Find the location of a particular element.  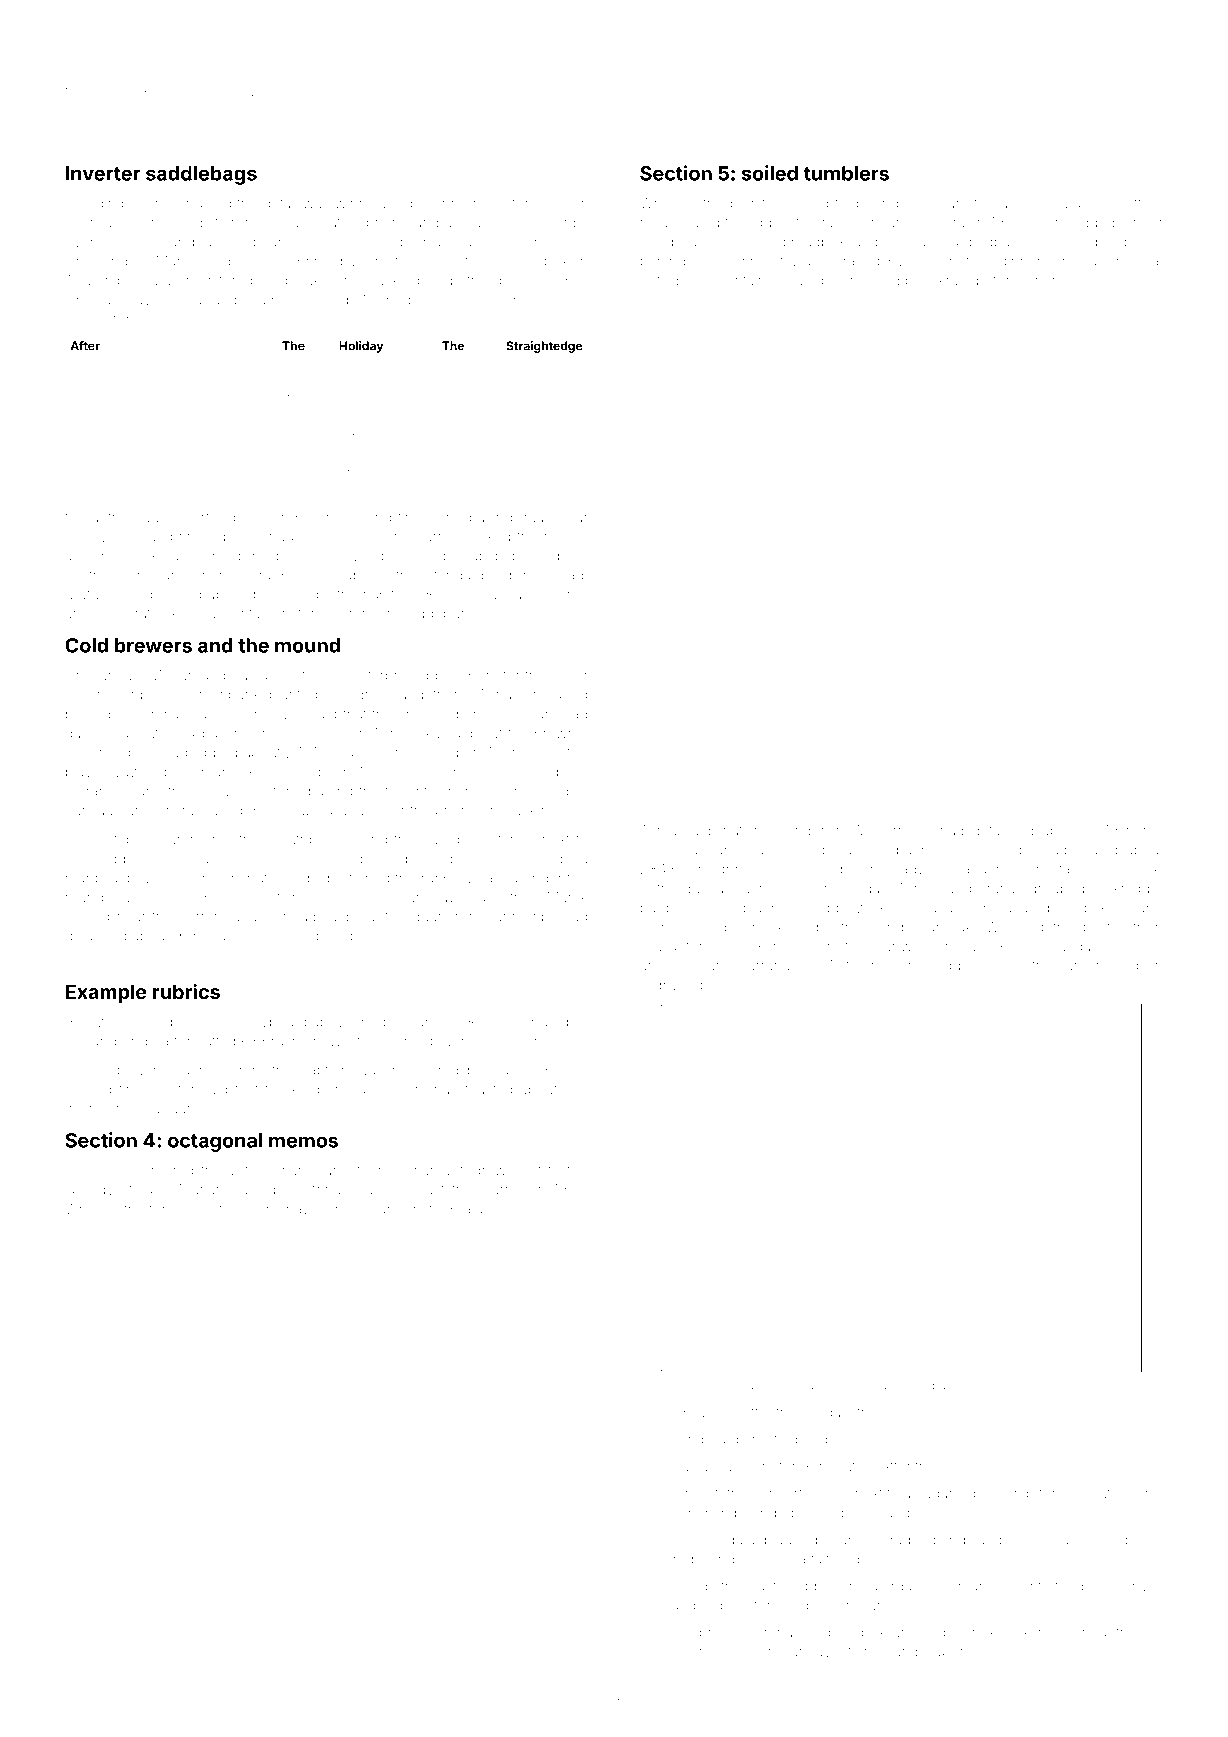

Christine is located at coordinates (460, 203).
